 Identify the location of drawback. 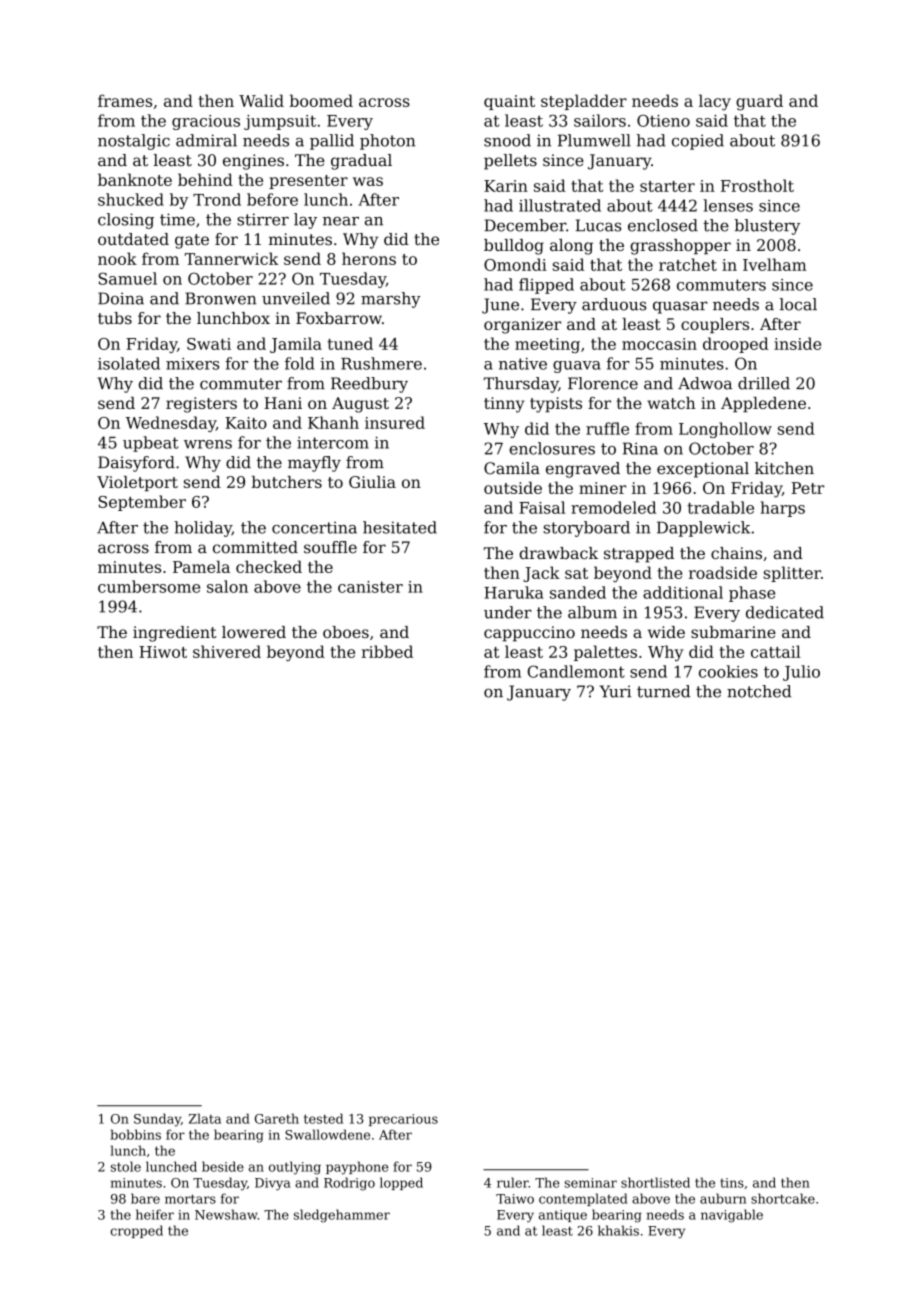
(558, 553).
